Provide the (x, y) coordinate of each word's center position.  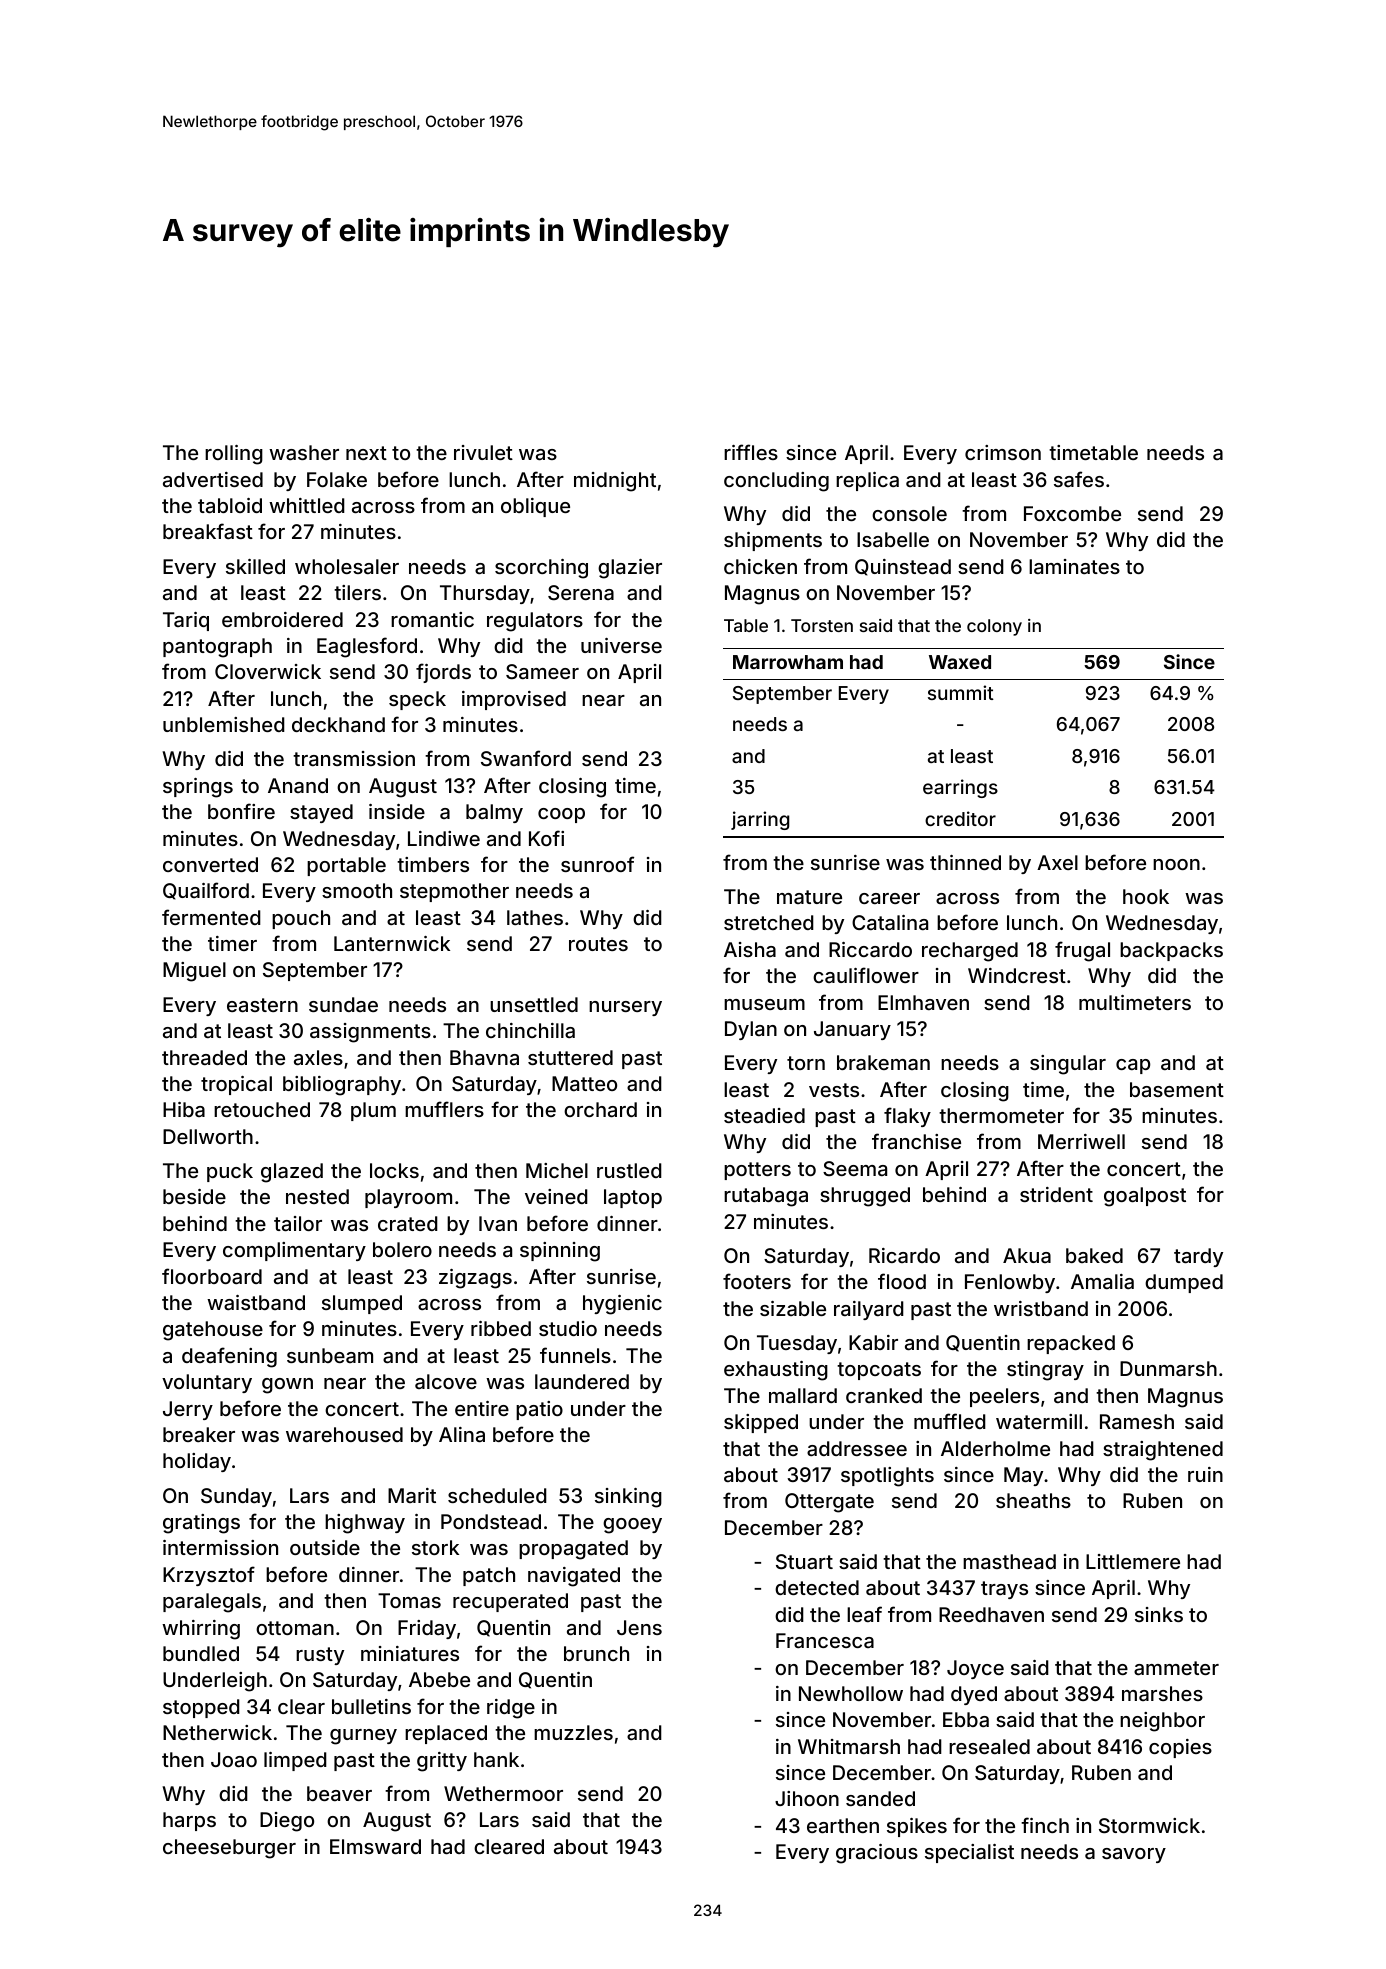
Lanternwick (392, 943)
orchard (600, 1109)
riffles (751, 452)
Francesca (825, 1640)
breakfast (208, 531)
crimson (1003, 452)
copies (1180, 1748)
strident (1056, 1194)
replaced (446, 1734)
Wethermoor (503, 1793)
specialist (969, 1853)
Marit (412, 1495)
